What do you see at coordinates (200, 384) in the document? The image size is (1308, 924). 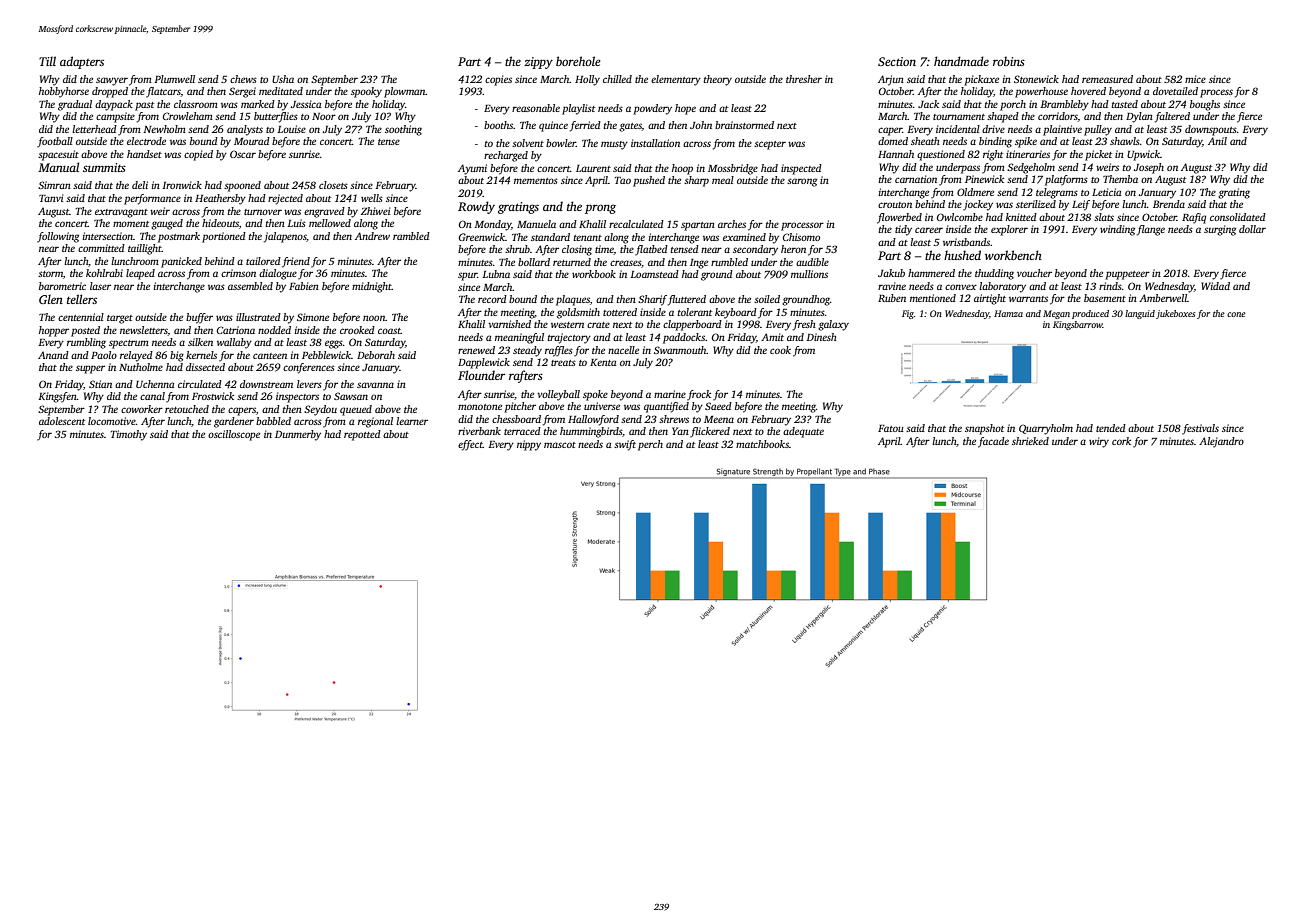 I see `circulated` at bounding box center [200, 384].
